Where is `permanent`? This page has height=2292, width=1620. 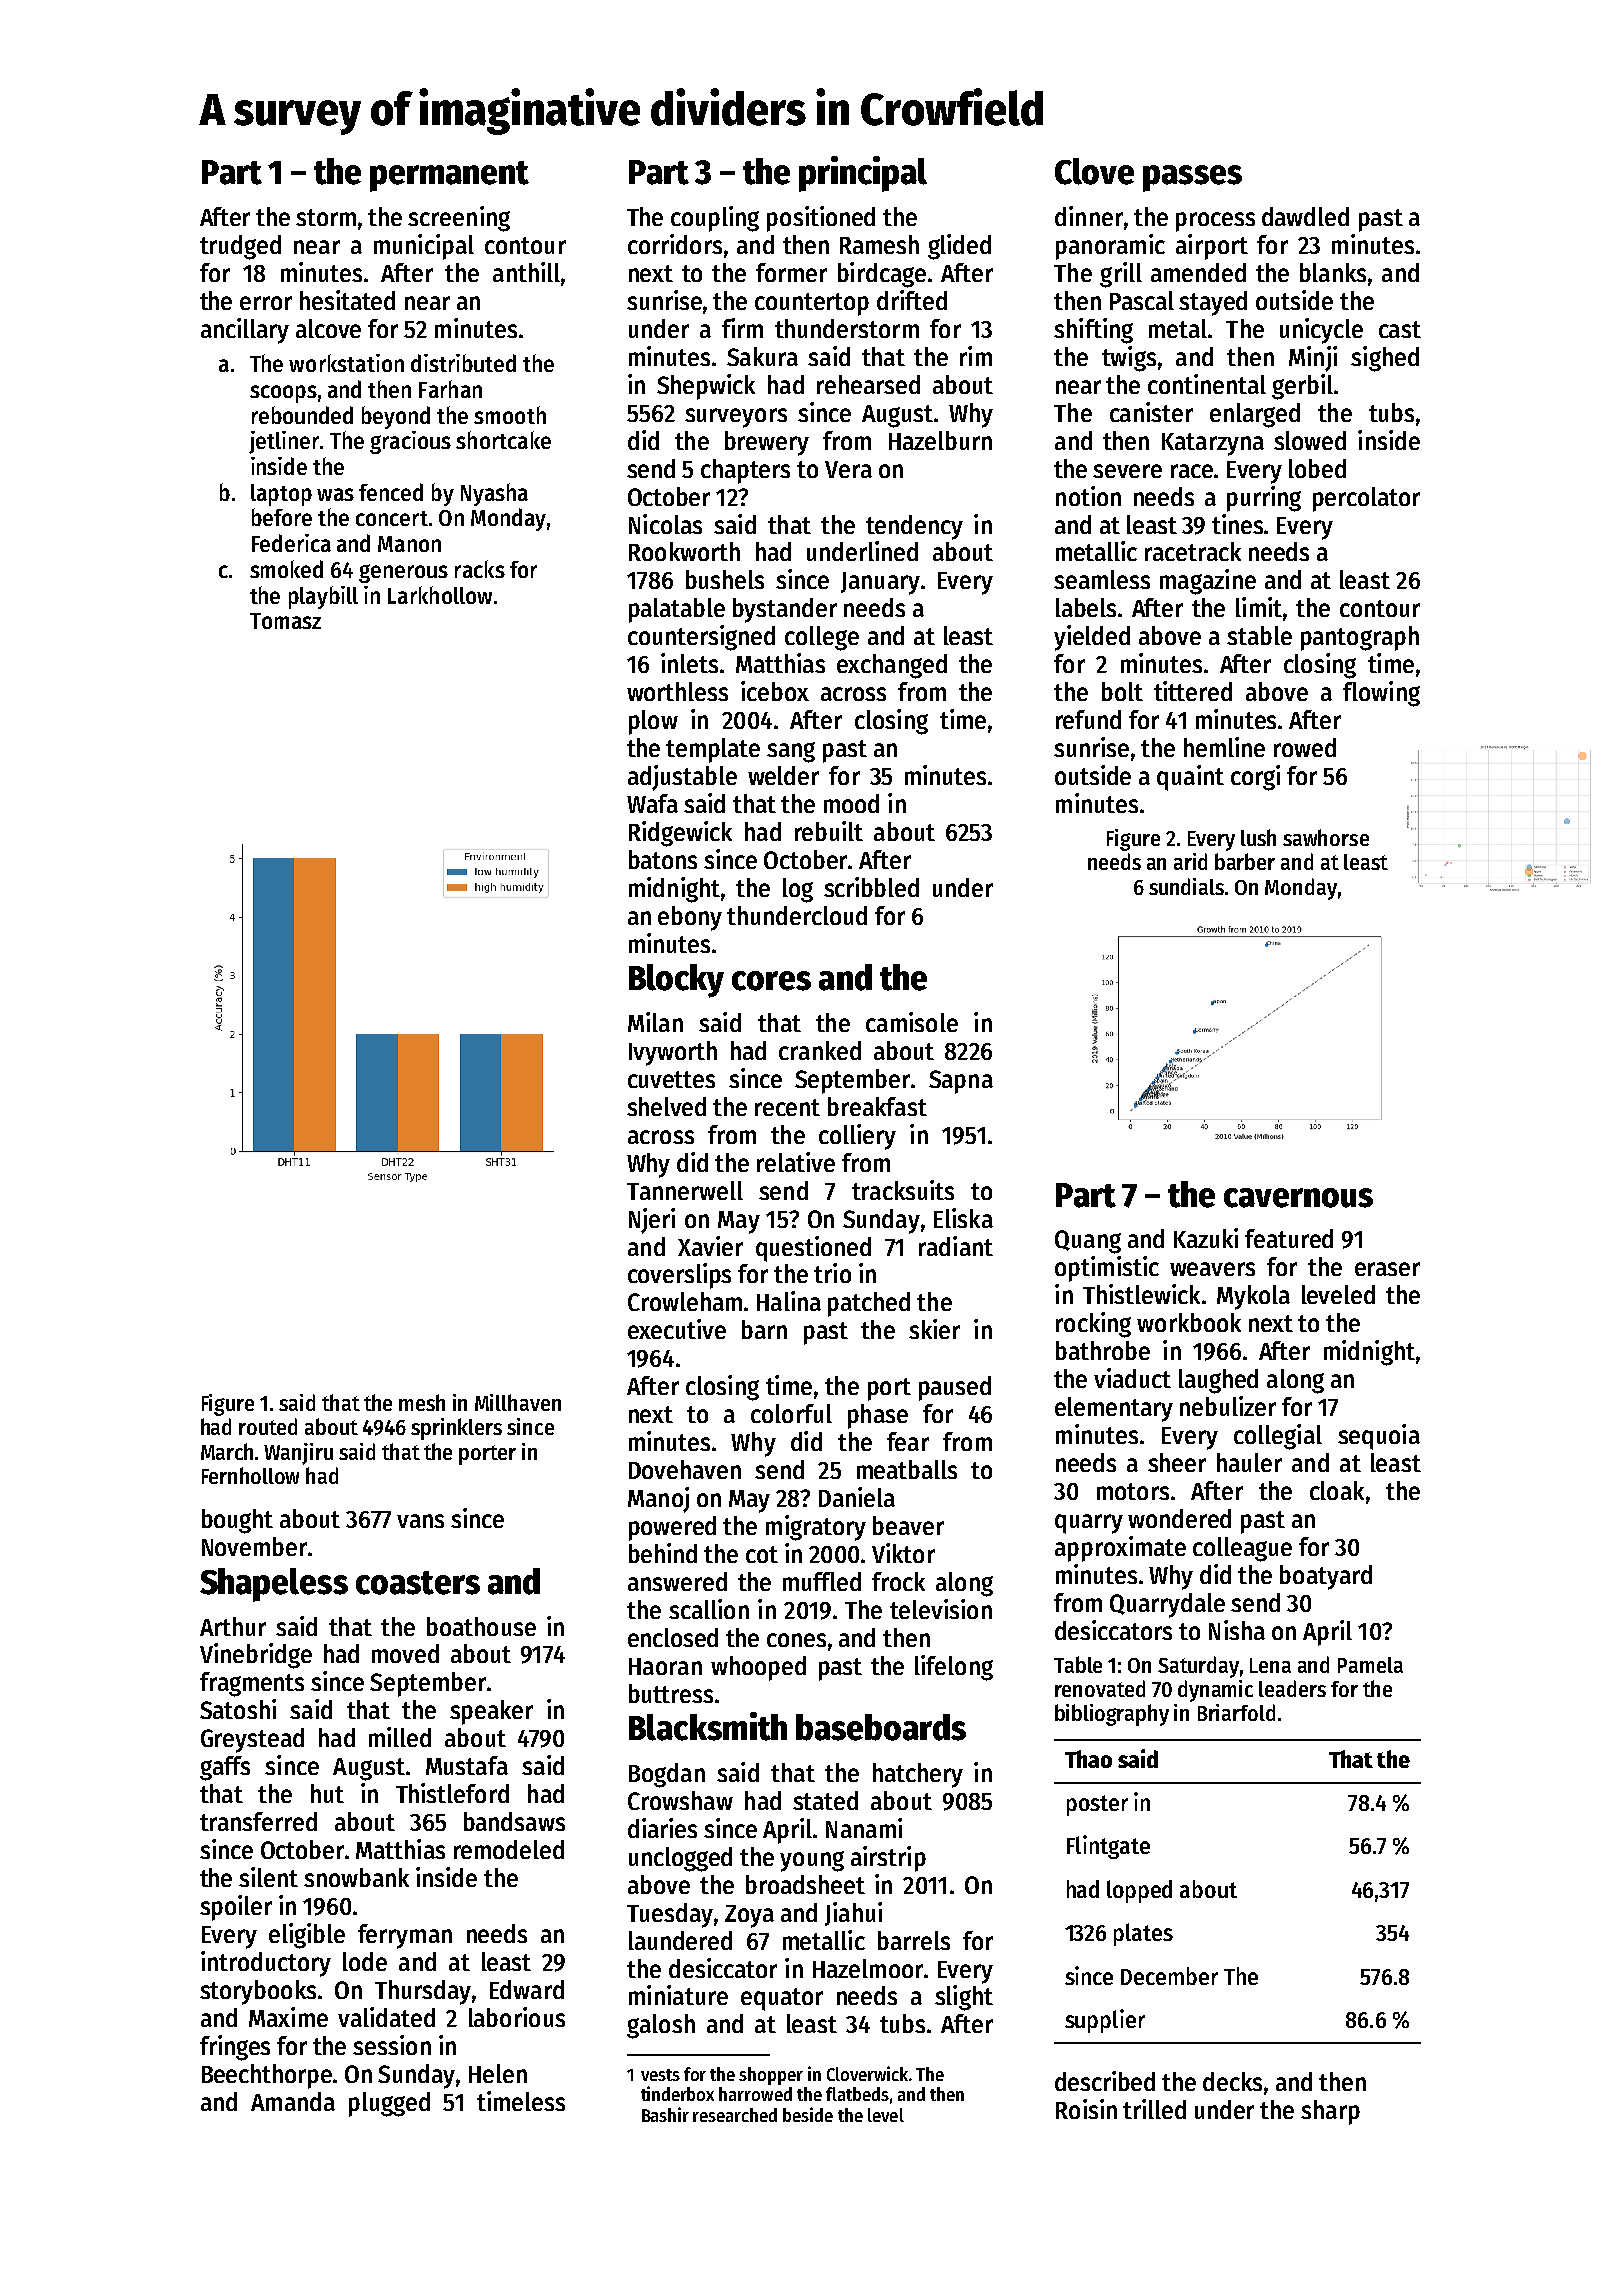
permanent is located at coordinates (449, 176).
